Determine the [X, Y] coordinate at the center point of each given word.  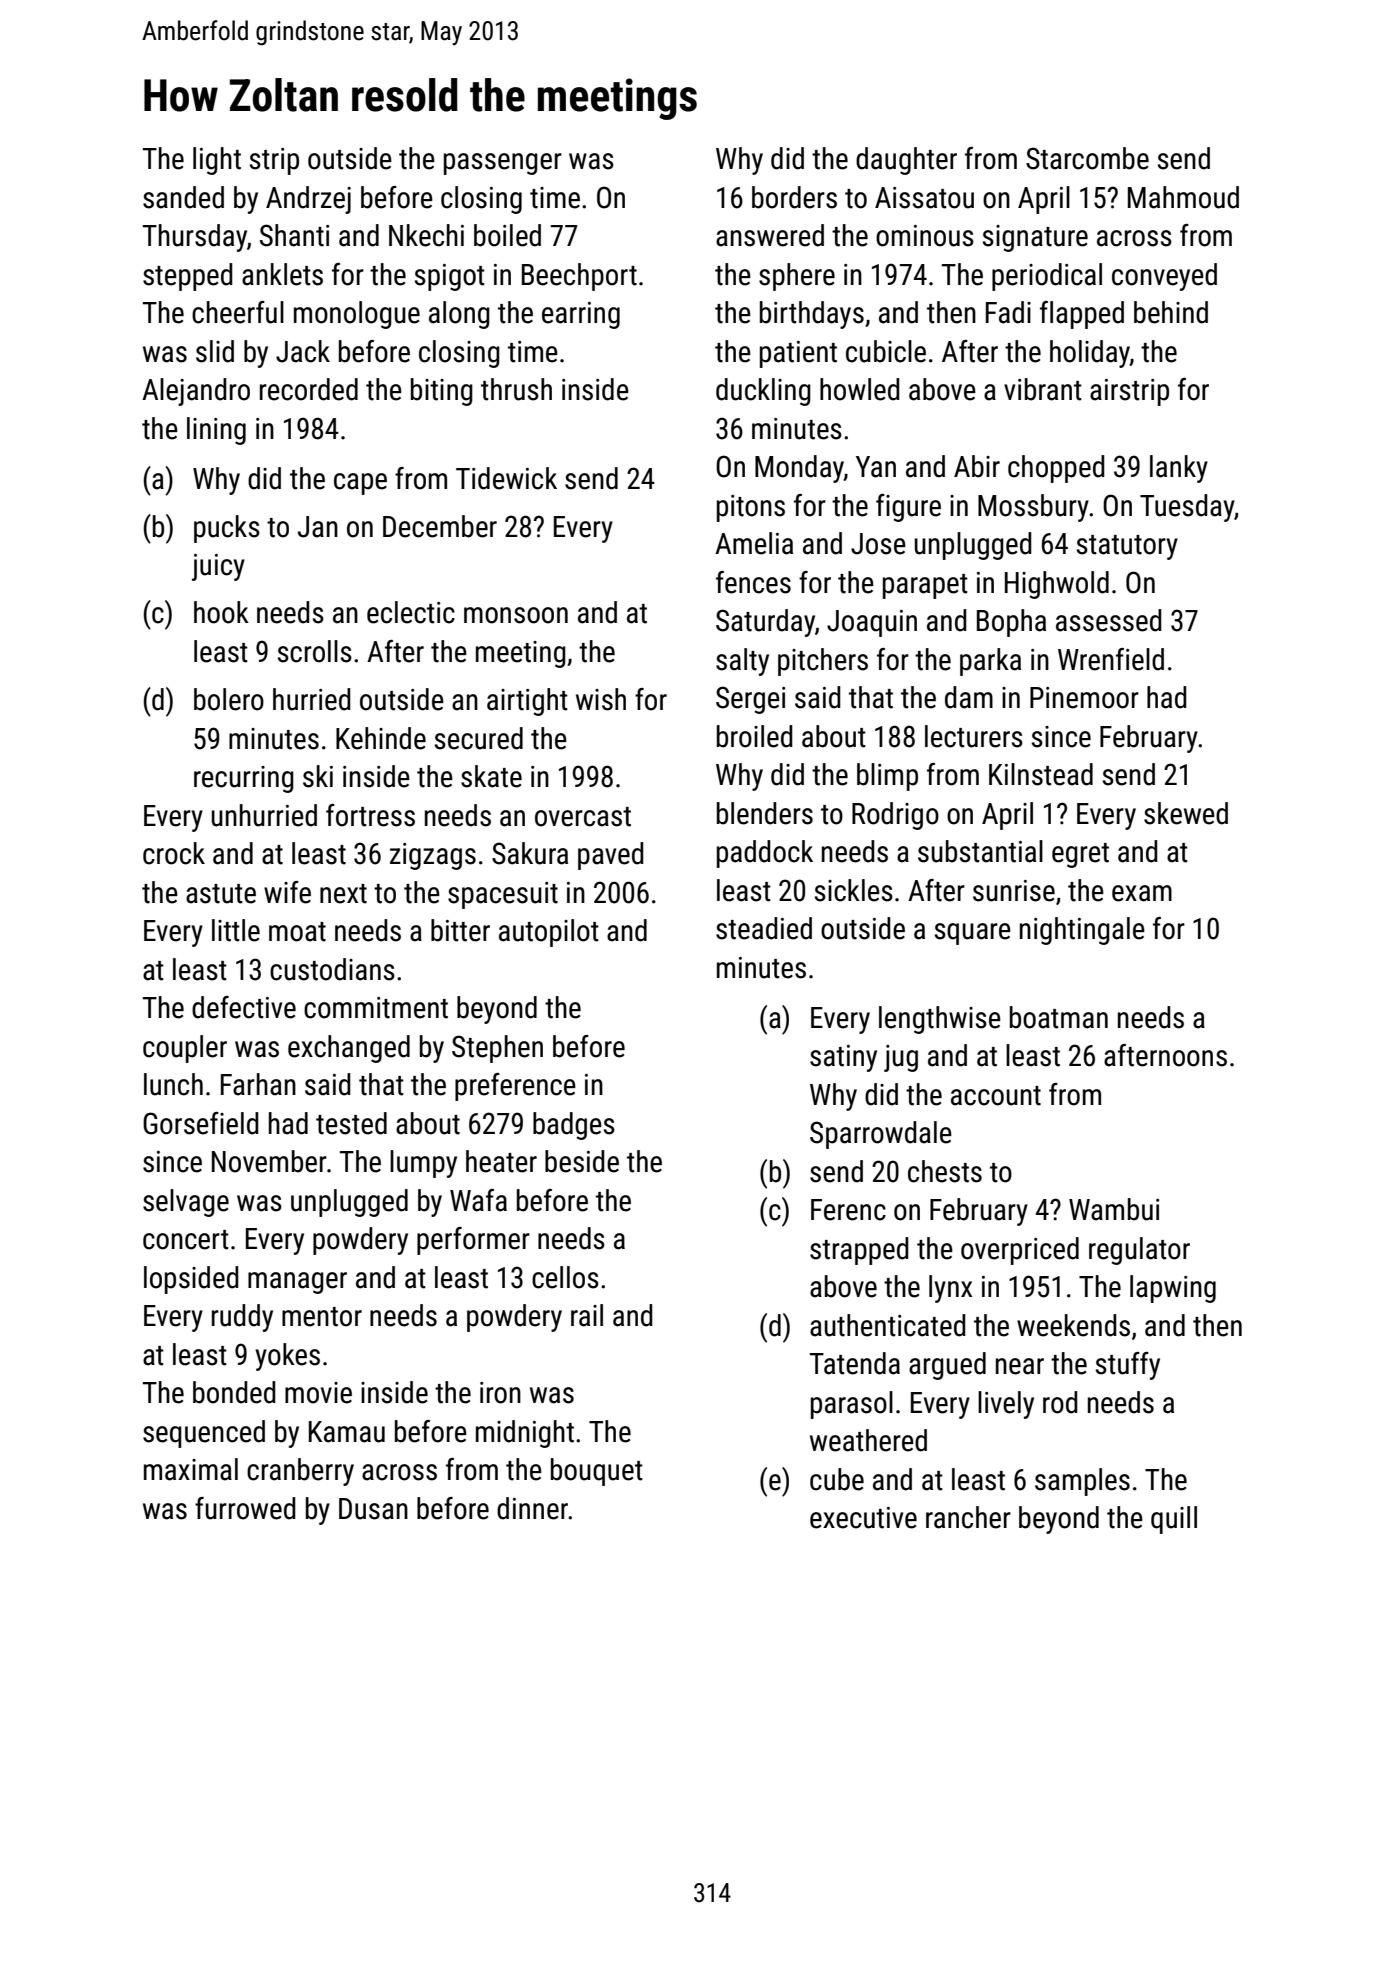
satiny [843, 1058]
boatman [1059, 1017]
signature [1035, 238]
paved [611, 856]
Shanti [294, 235]
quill [1174, 1520]
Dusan [373, 1509]
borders [794, 197]
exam [1142, 893]
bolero [229, 699]
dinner [532, 1508]
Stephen [497, 1049]
